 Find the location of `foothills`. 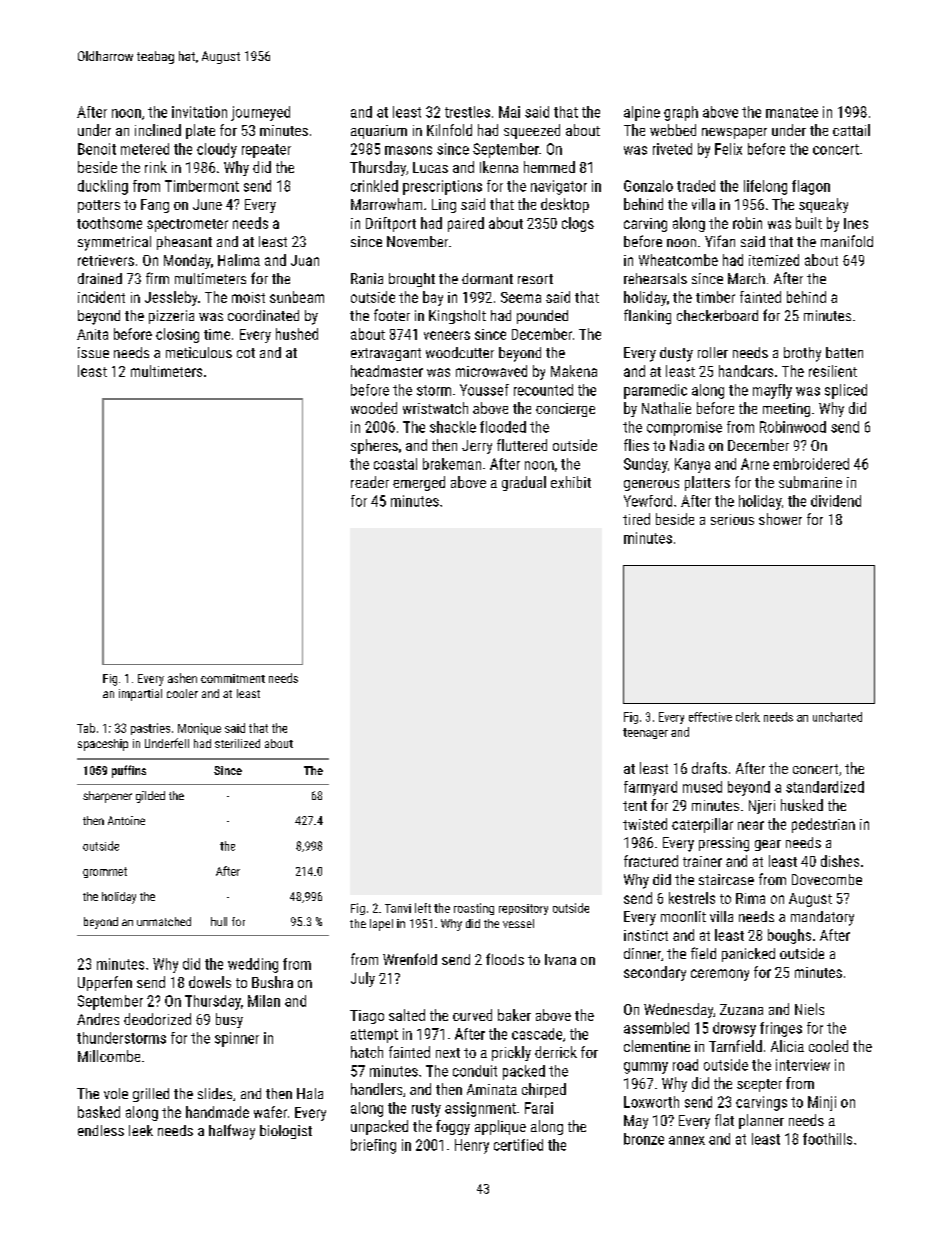

foothills is located at coordinates (827, 1139).
